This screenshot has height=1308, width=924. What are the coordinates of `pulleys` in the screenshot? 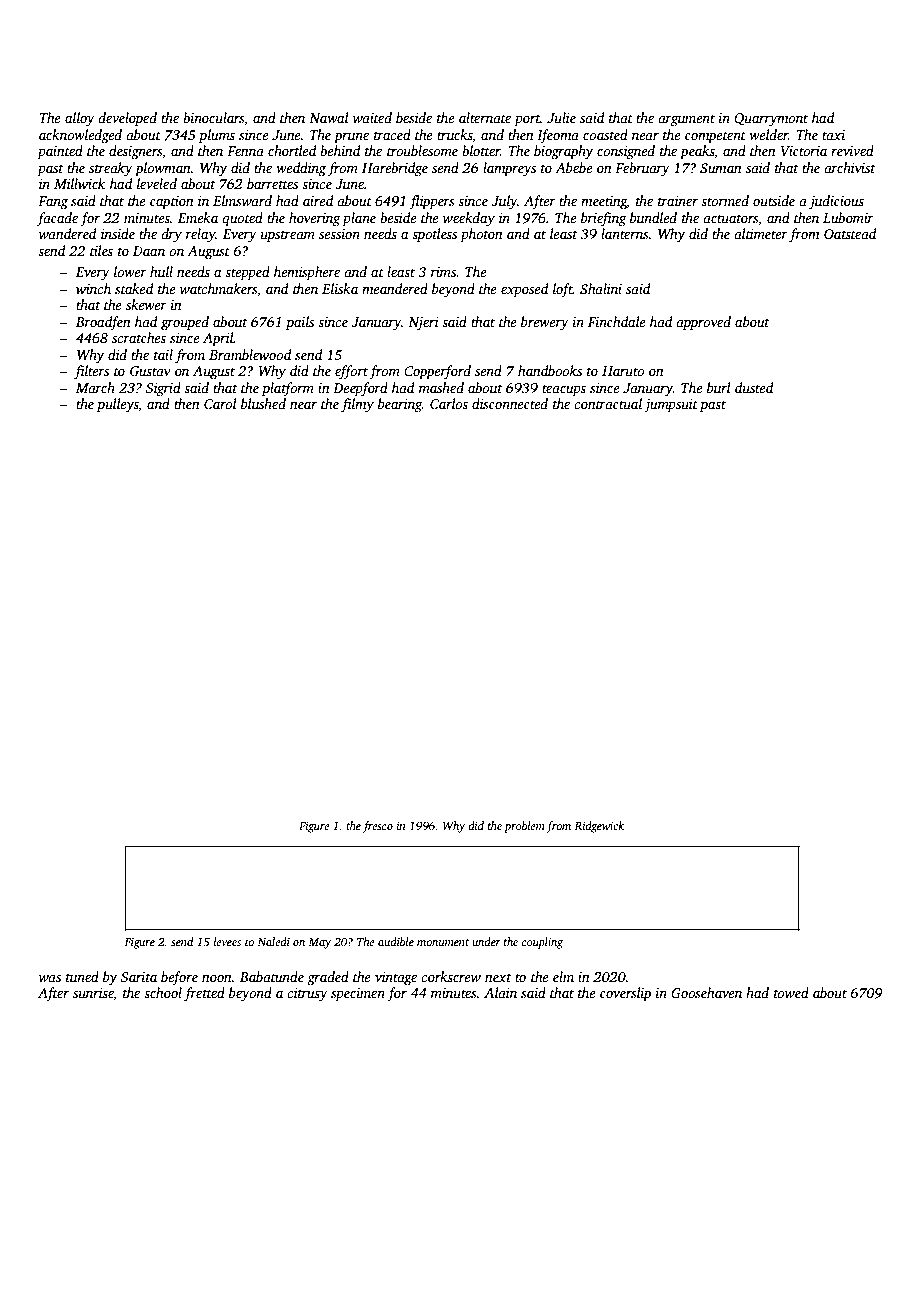 It's located at (117, 405).
